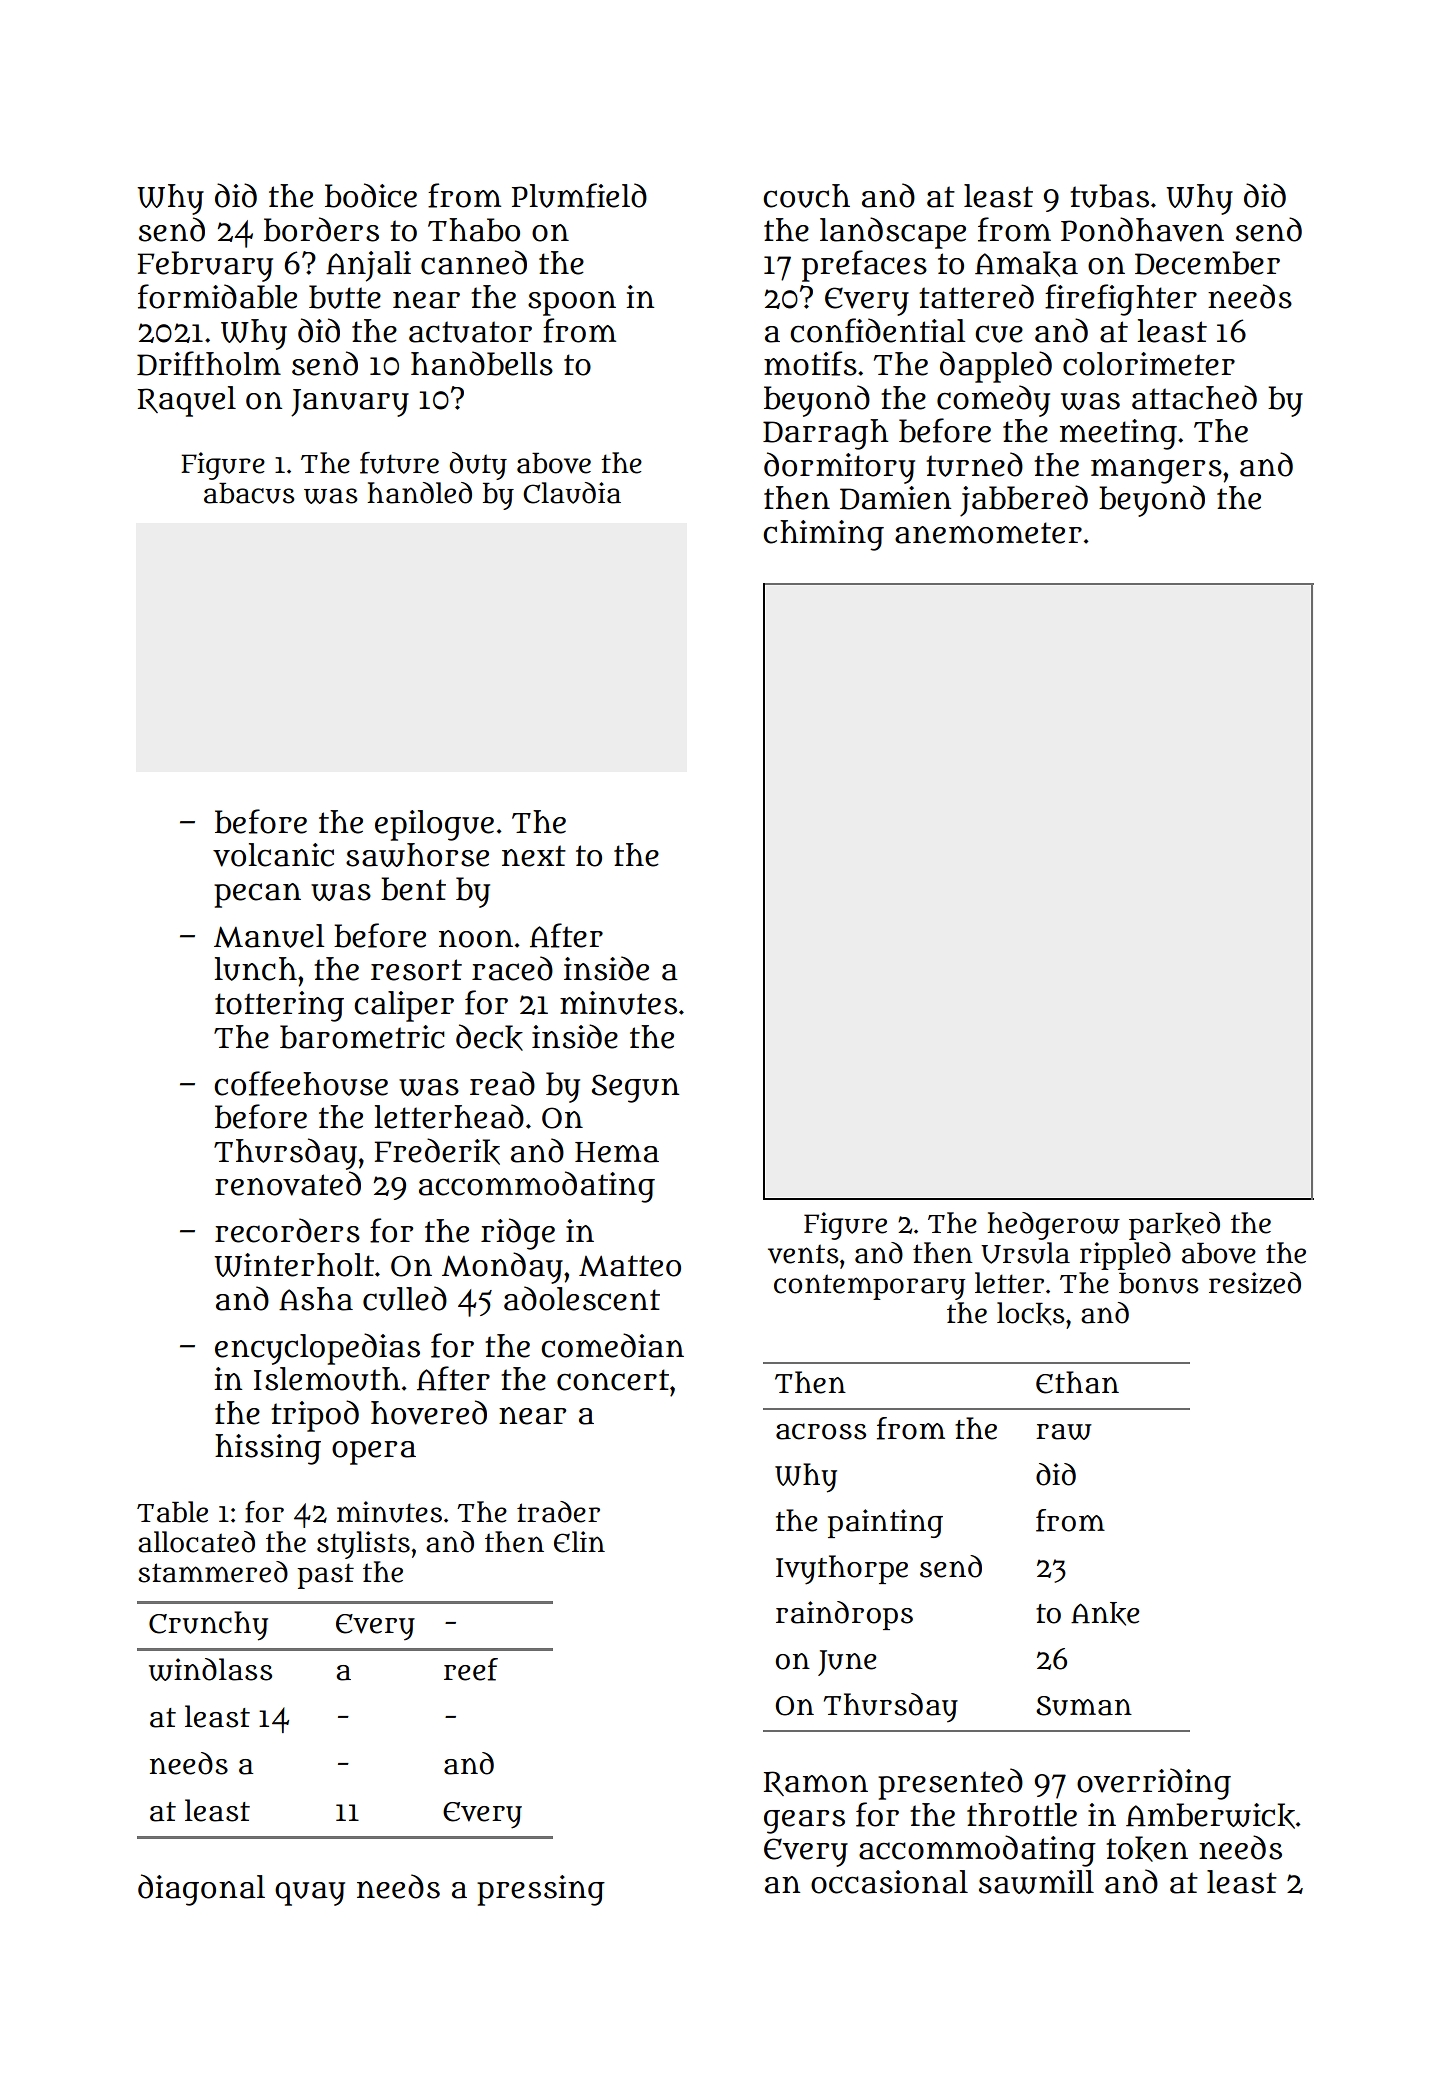 The height and width of the screenshot is (2100, 1450). I want to click on Elin, so click(579, 1542).
